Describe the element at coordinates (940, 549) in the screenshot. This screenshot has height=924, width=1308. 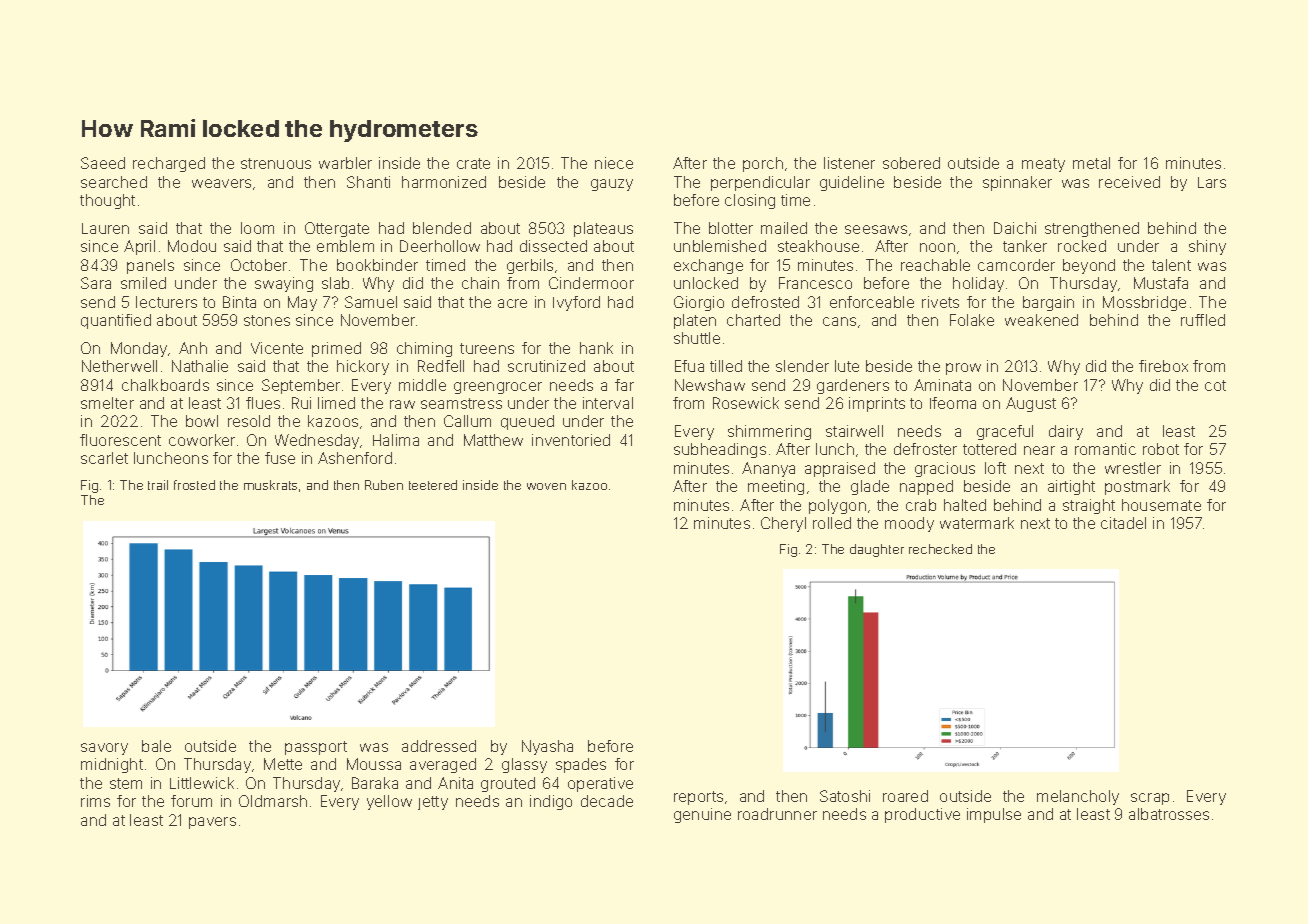
I see `rechecked` at that location.
